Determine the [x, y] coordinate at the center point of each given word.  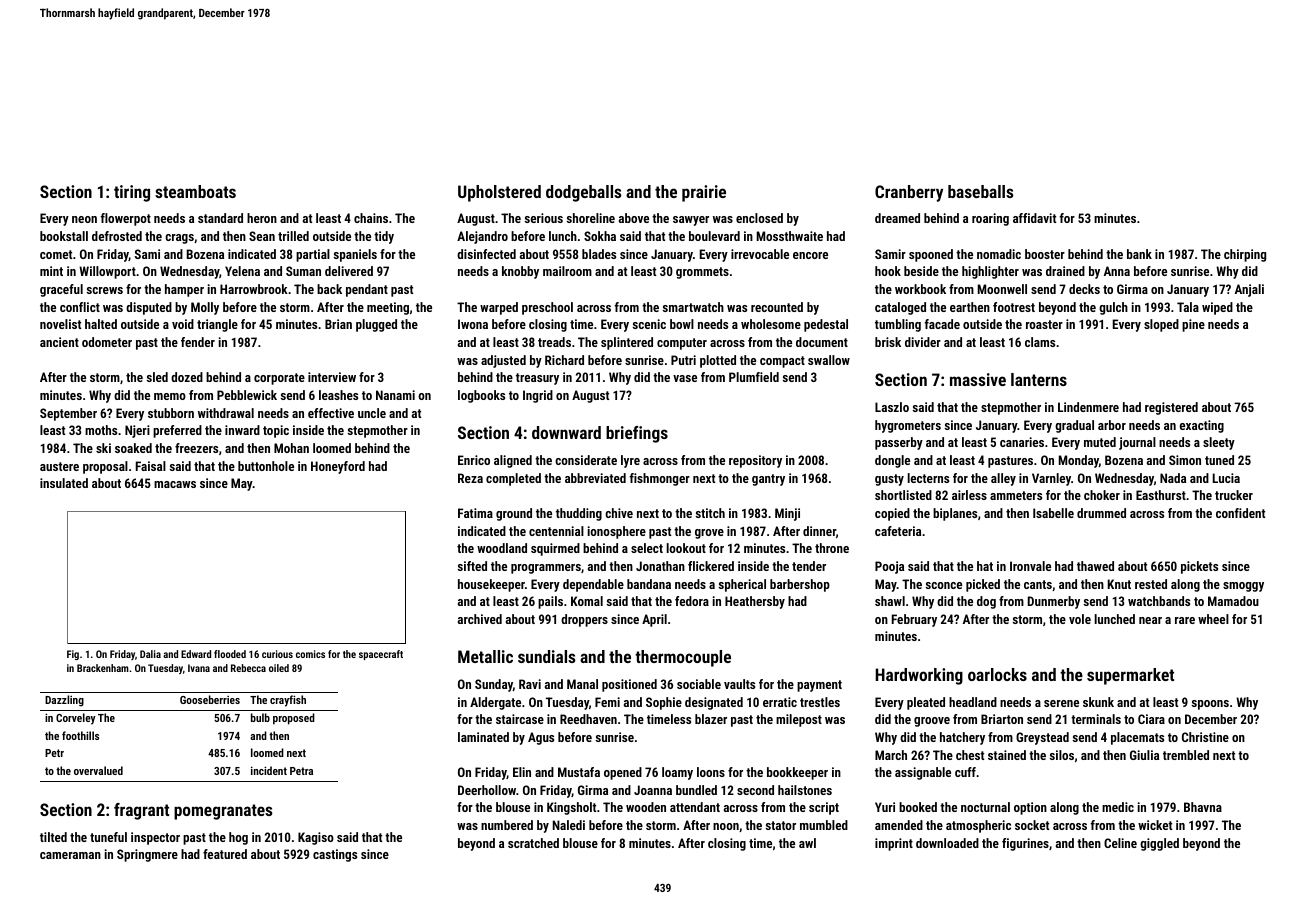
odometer [107, 342]
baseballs [981, 191]
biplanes [955, 514]
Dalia [150, 654]
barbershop [800, 585]
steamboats [195, 191]
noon [726, 826]
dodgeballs [584, 193]
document [822, 342]
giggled [1159, 844]
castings [335, 855]
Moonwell [1002, 289]
